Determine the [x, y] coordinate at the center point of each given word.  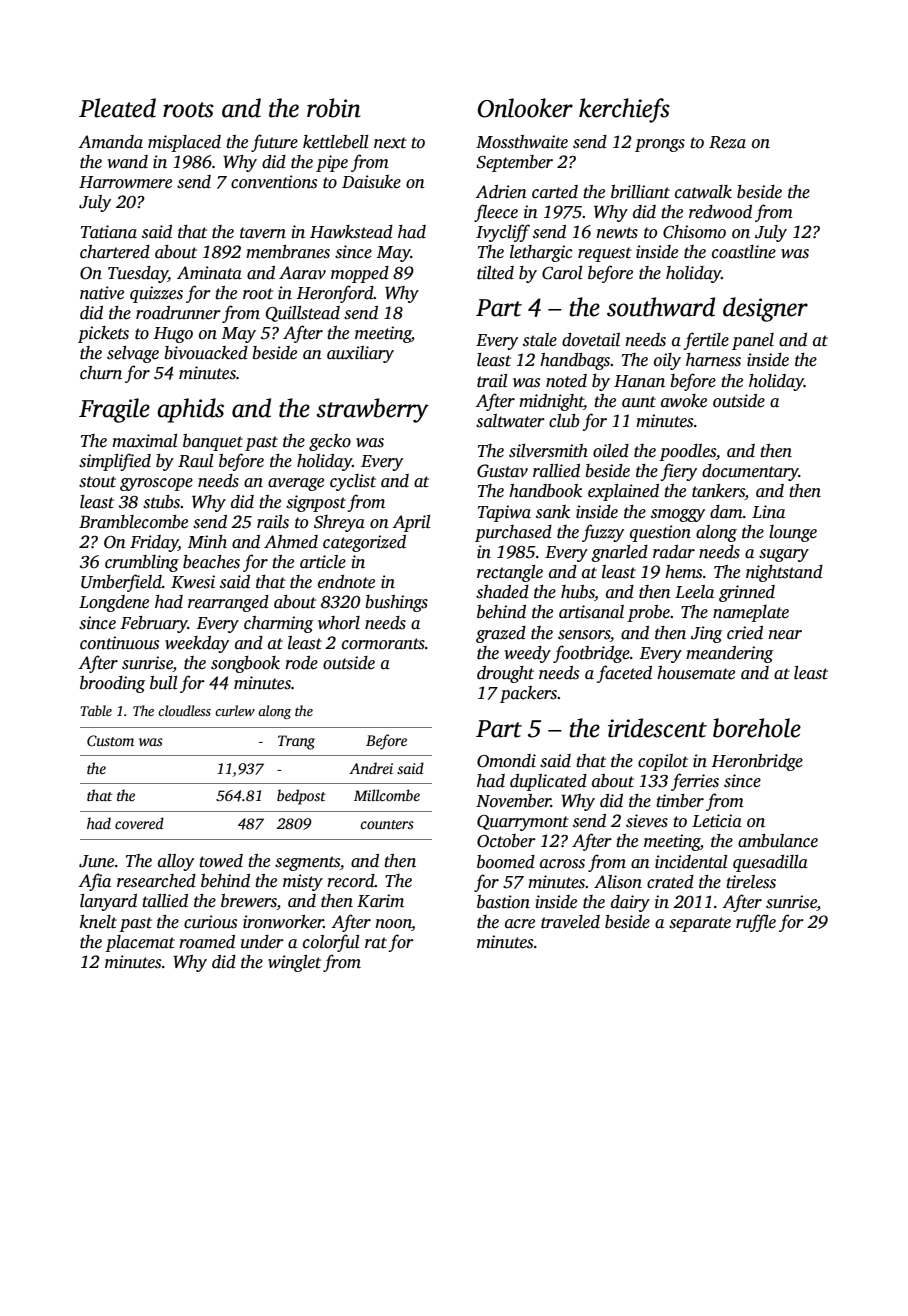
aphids [190, 410]
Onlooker [525, 108]
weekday [197, 644]
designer [765, 309]
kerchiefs [624, 110]
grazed [501, 634]
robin [334, 108]
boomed [506, 862]
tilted [495, 273]
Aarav [302, 272]
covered [139, 823]
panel [753, 341]
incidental [691, 862]
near [785, 635]
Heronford [335, 294]
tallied [165, 901]
